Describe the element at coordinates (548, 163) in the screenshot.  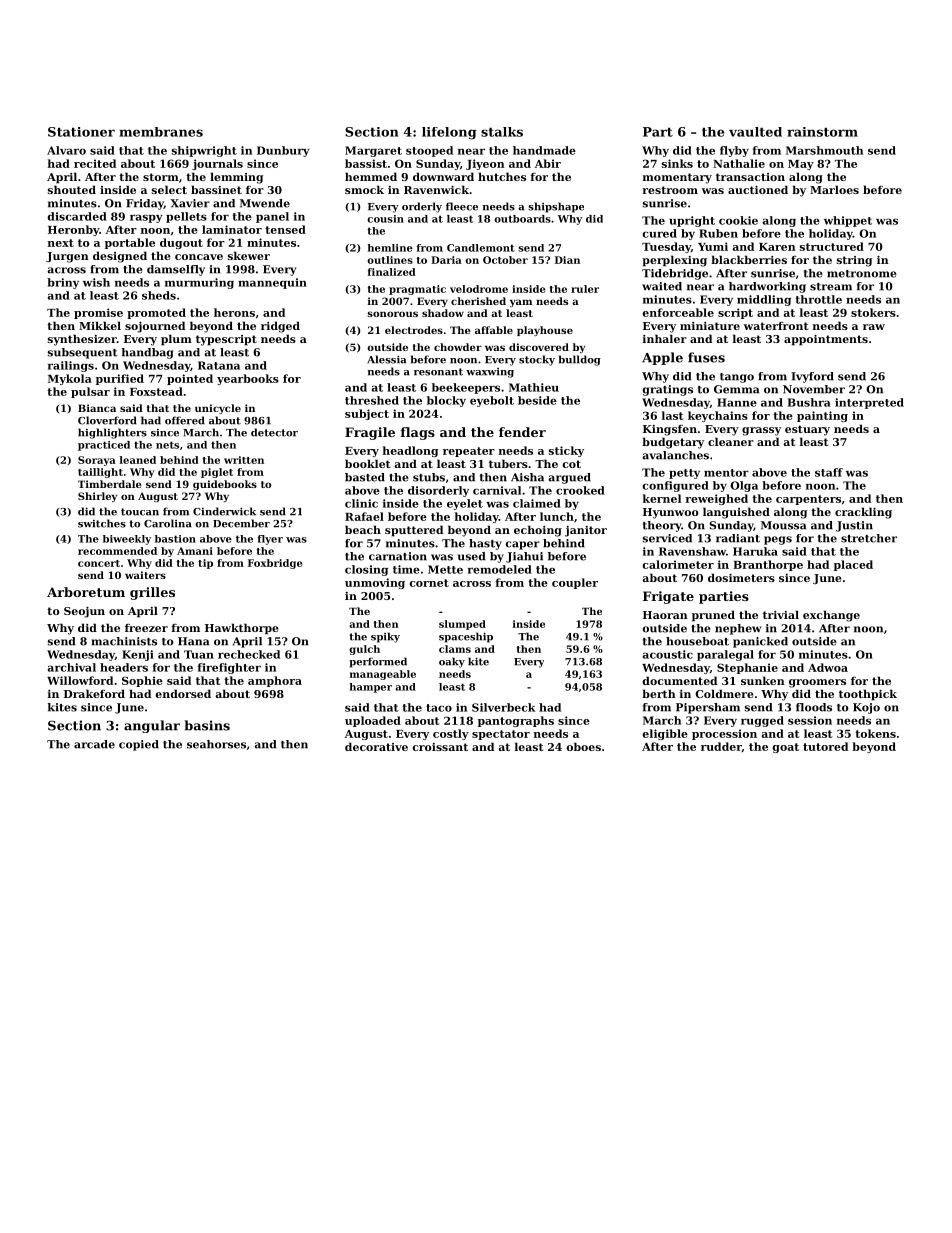
I see `Abir` at that location.
